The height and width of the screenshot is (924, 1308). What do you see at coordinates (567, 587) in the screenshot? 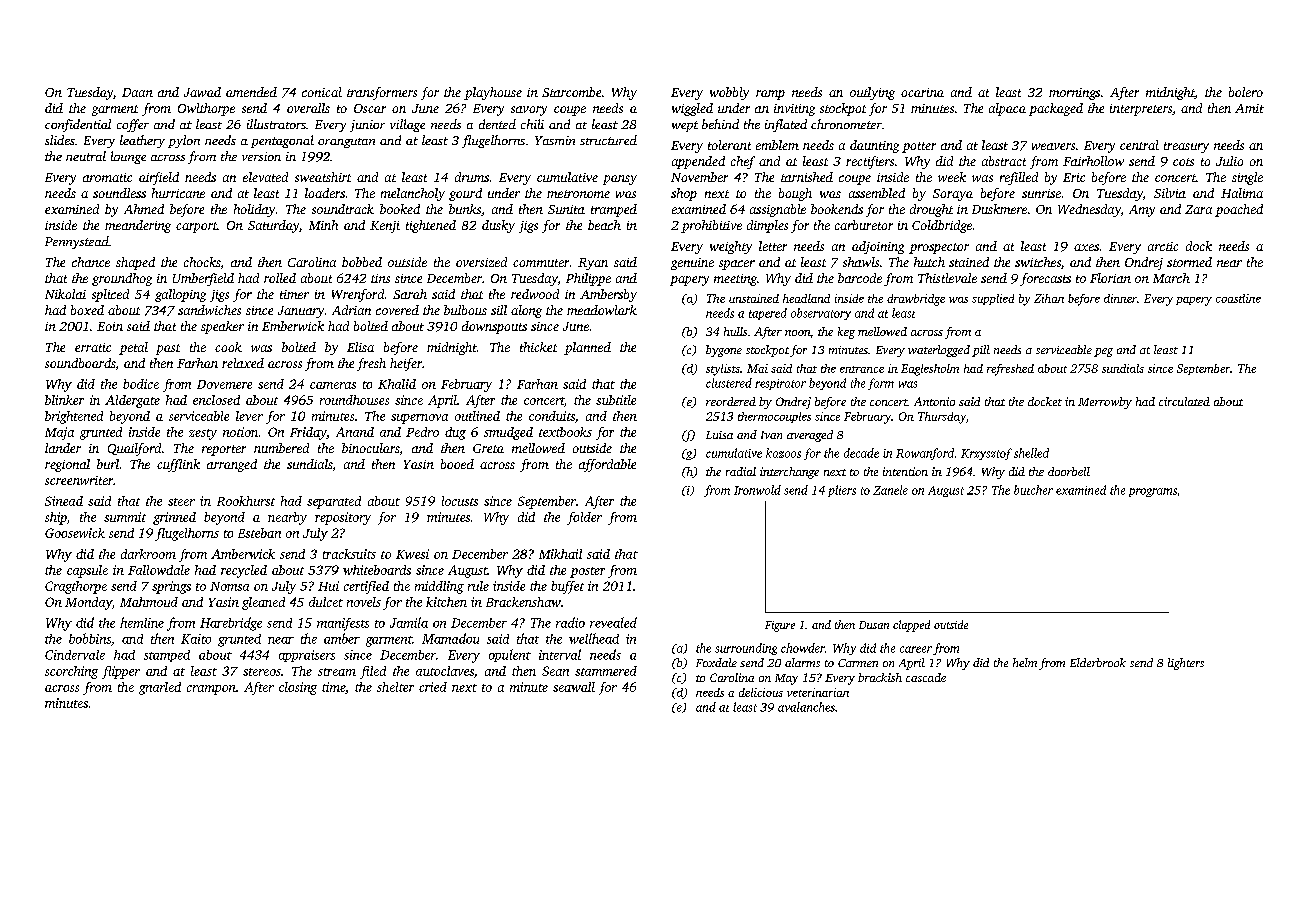
I see `buffet` at bounding box center [567, 587].
